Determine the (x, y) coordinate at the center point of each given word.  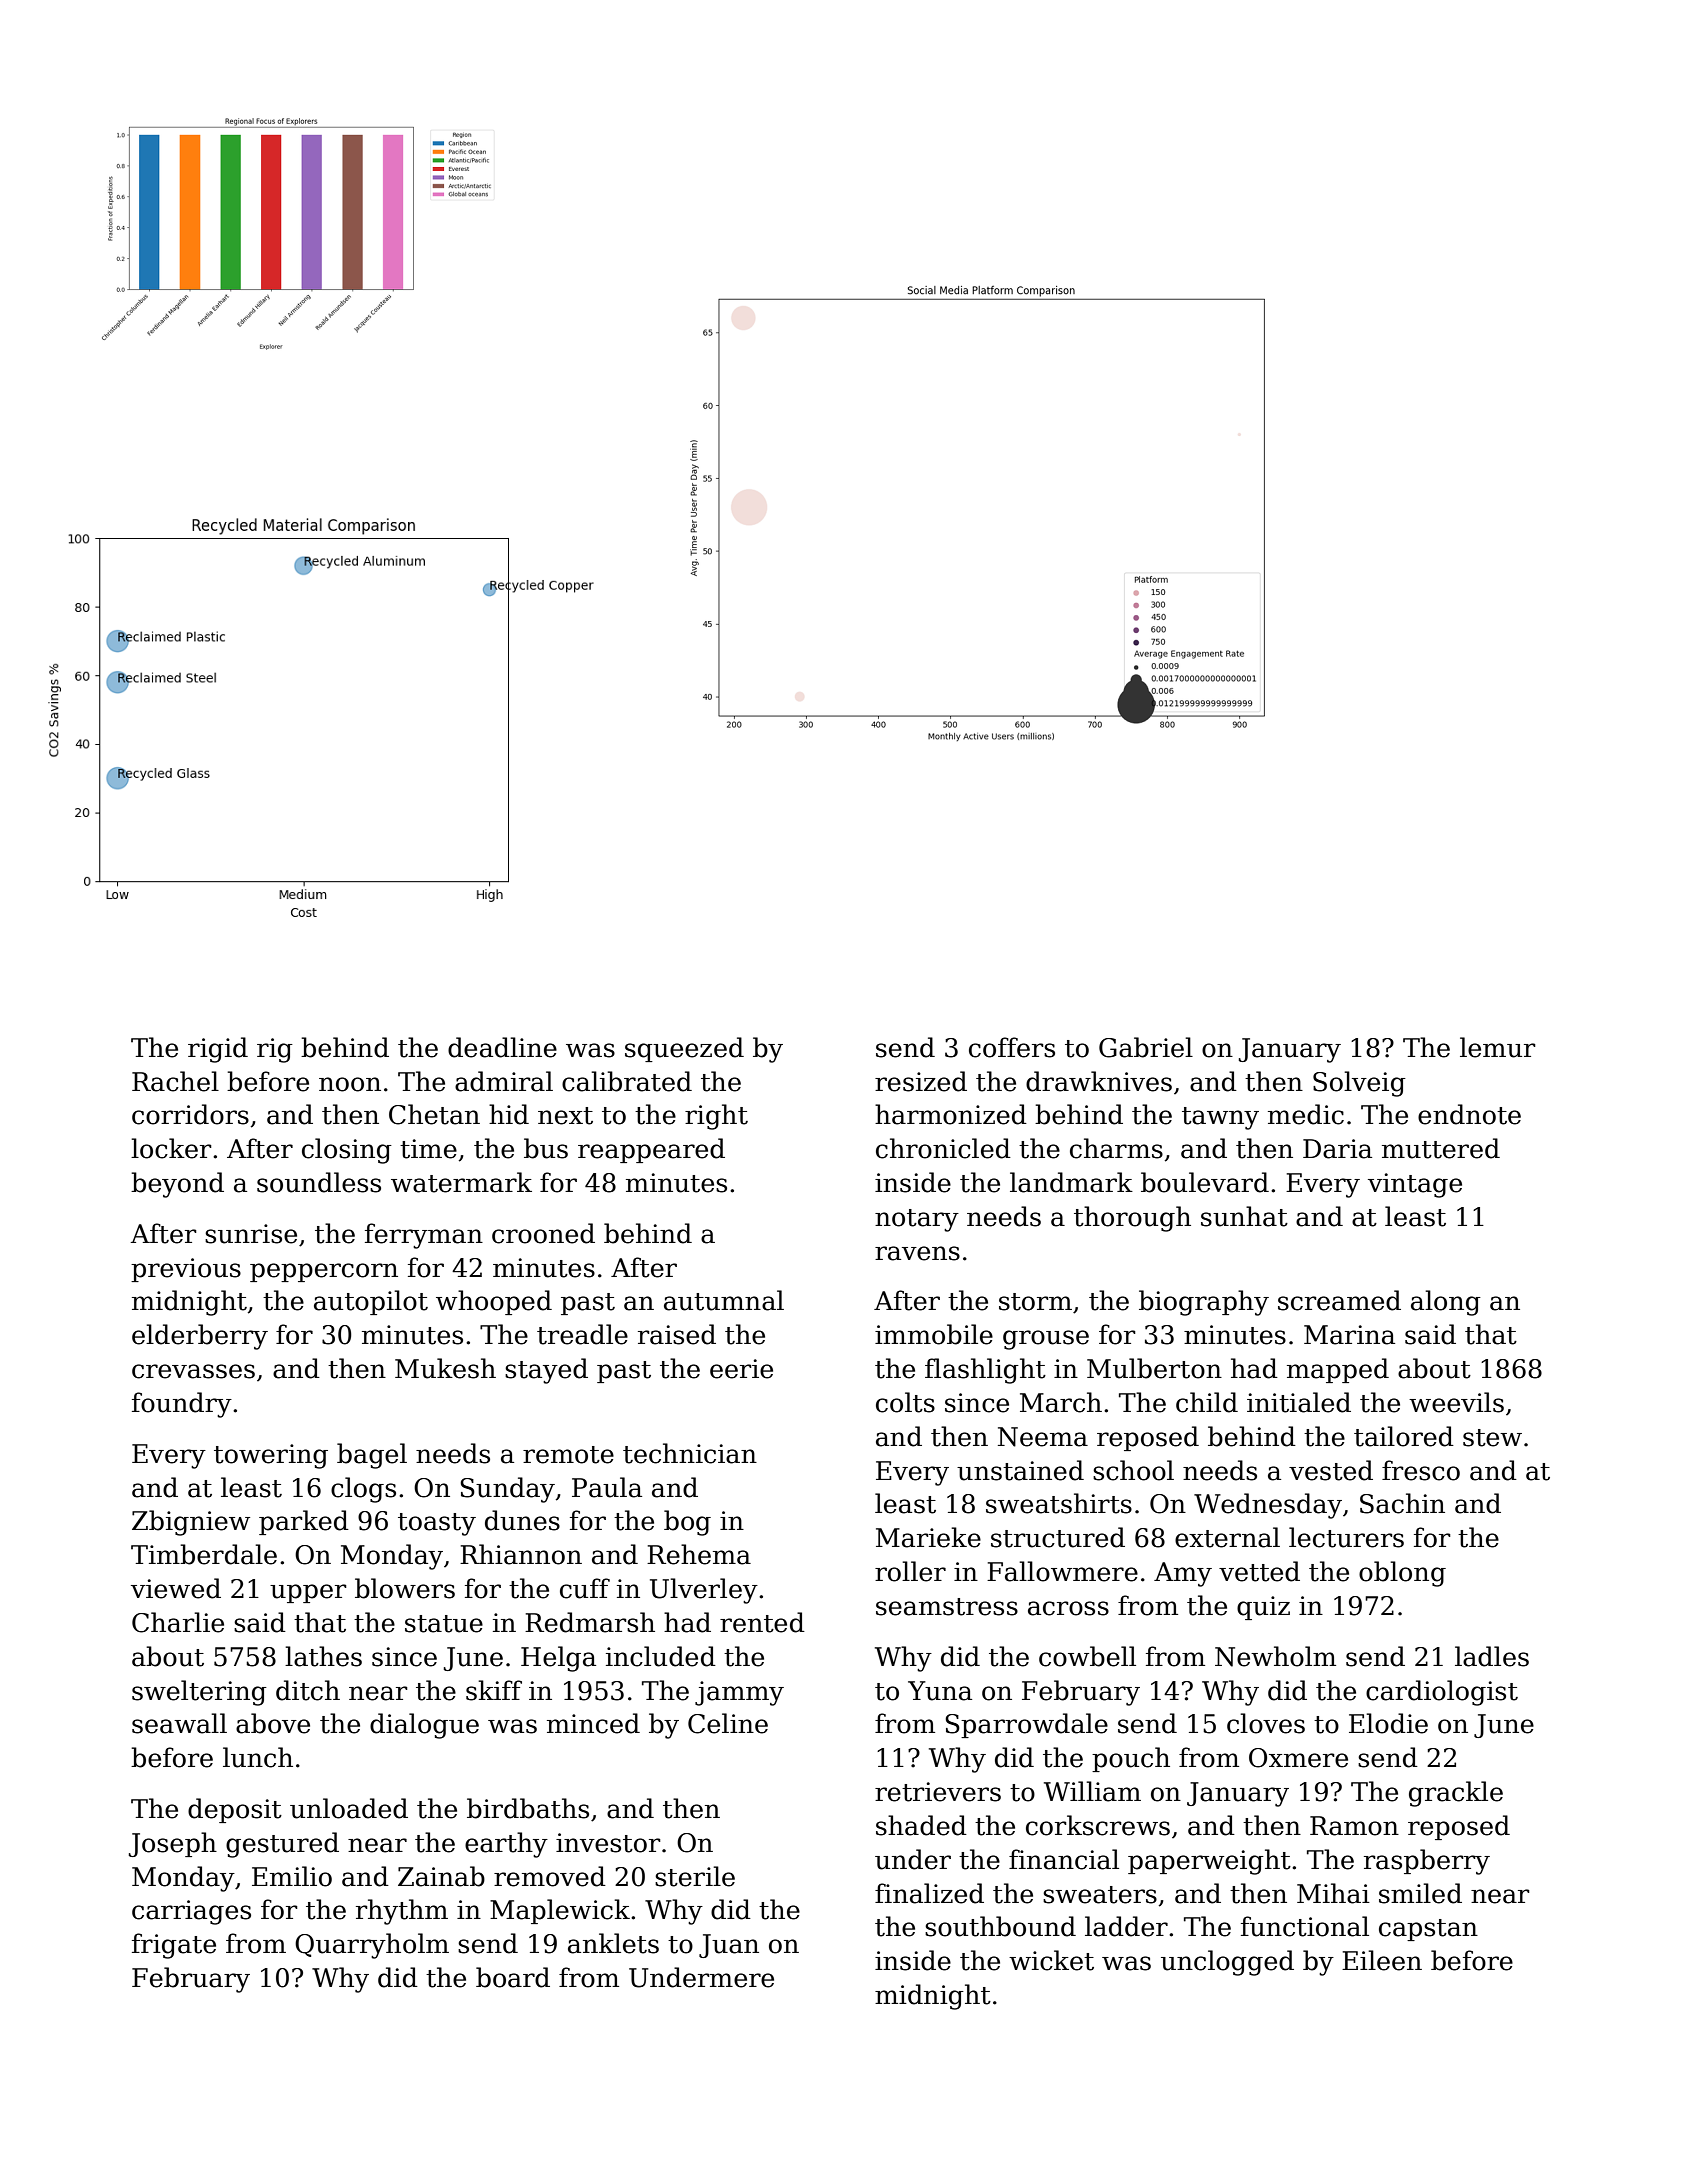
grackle (1456, 1794)
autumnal (724, 1300)
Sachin (1402, 1503)
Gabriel (1146, 1047)
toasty (437, 1524)
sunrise (251, 1234)
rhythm (402, 1912)
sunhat (1244, 1216)
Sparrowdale (1026, 1725)
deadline (502, 1047)
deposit (235, 1810)
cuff (585, 1588)
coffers (1012, 1047)
